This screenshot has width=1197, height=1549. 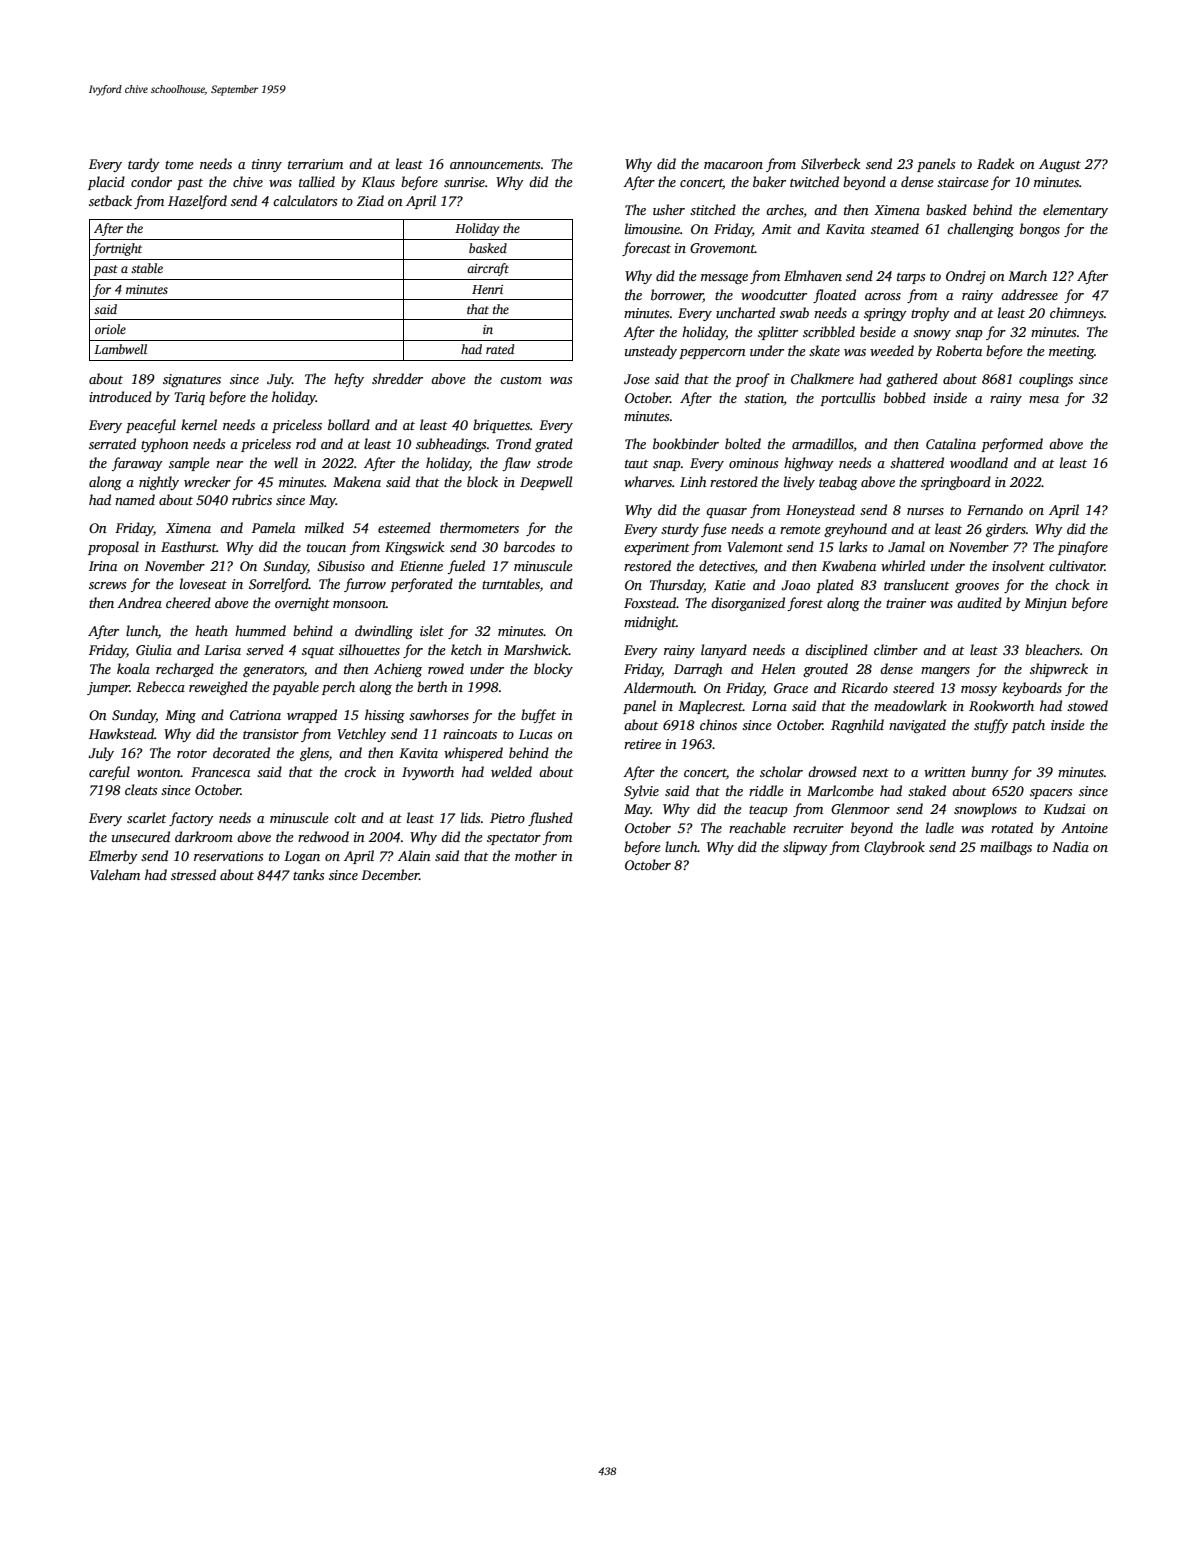 I want to click on tardy, so click(x=144, y=165).
